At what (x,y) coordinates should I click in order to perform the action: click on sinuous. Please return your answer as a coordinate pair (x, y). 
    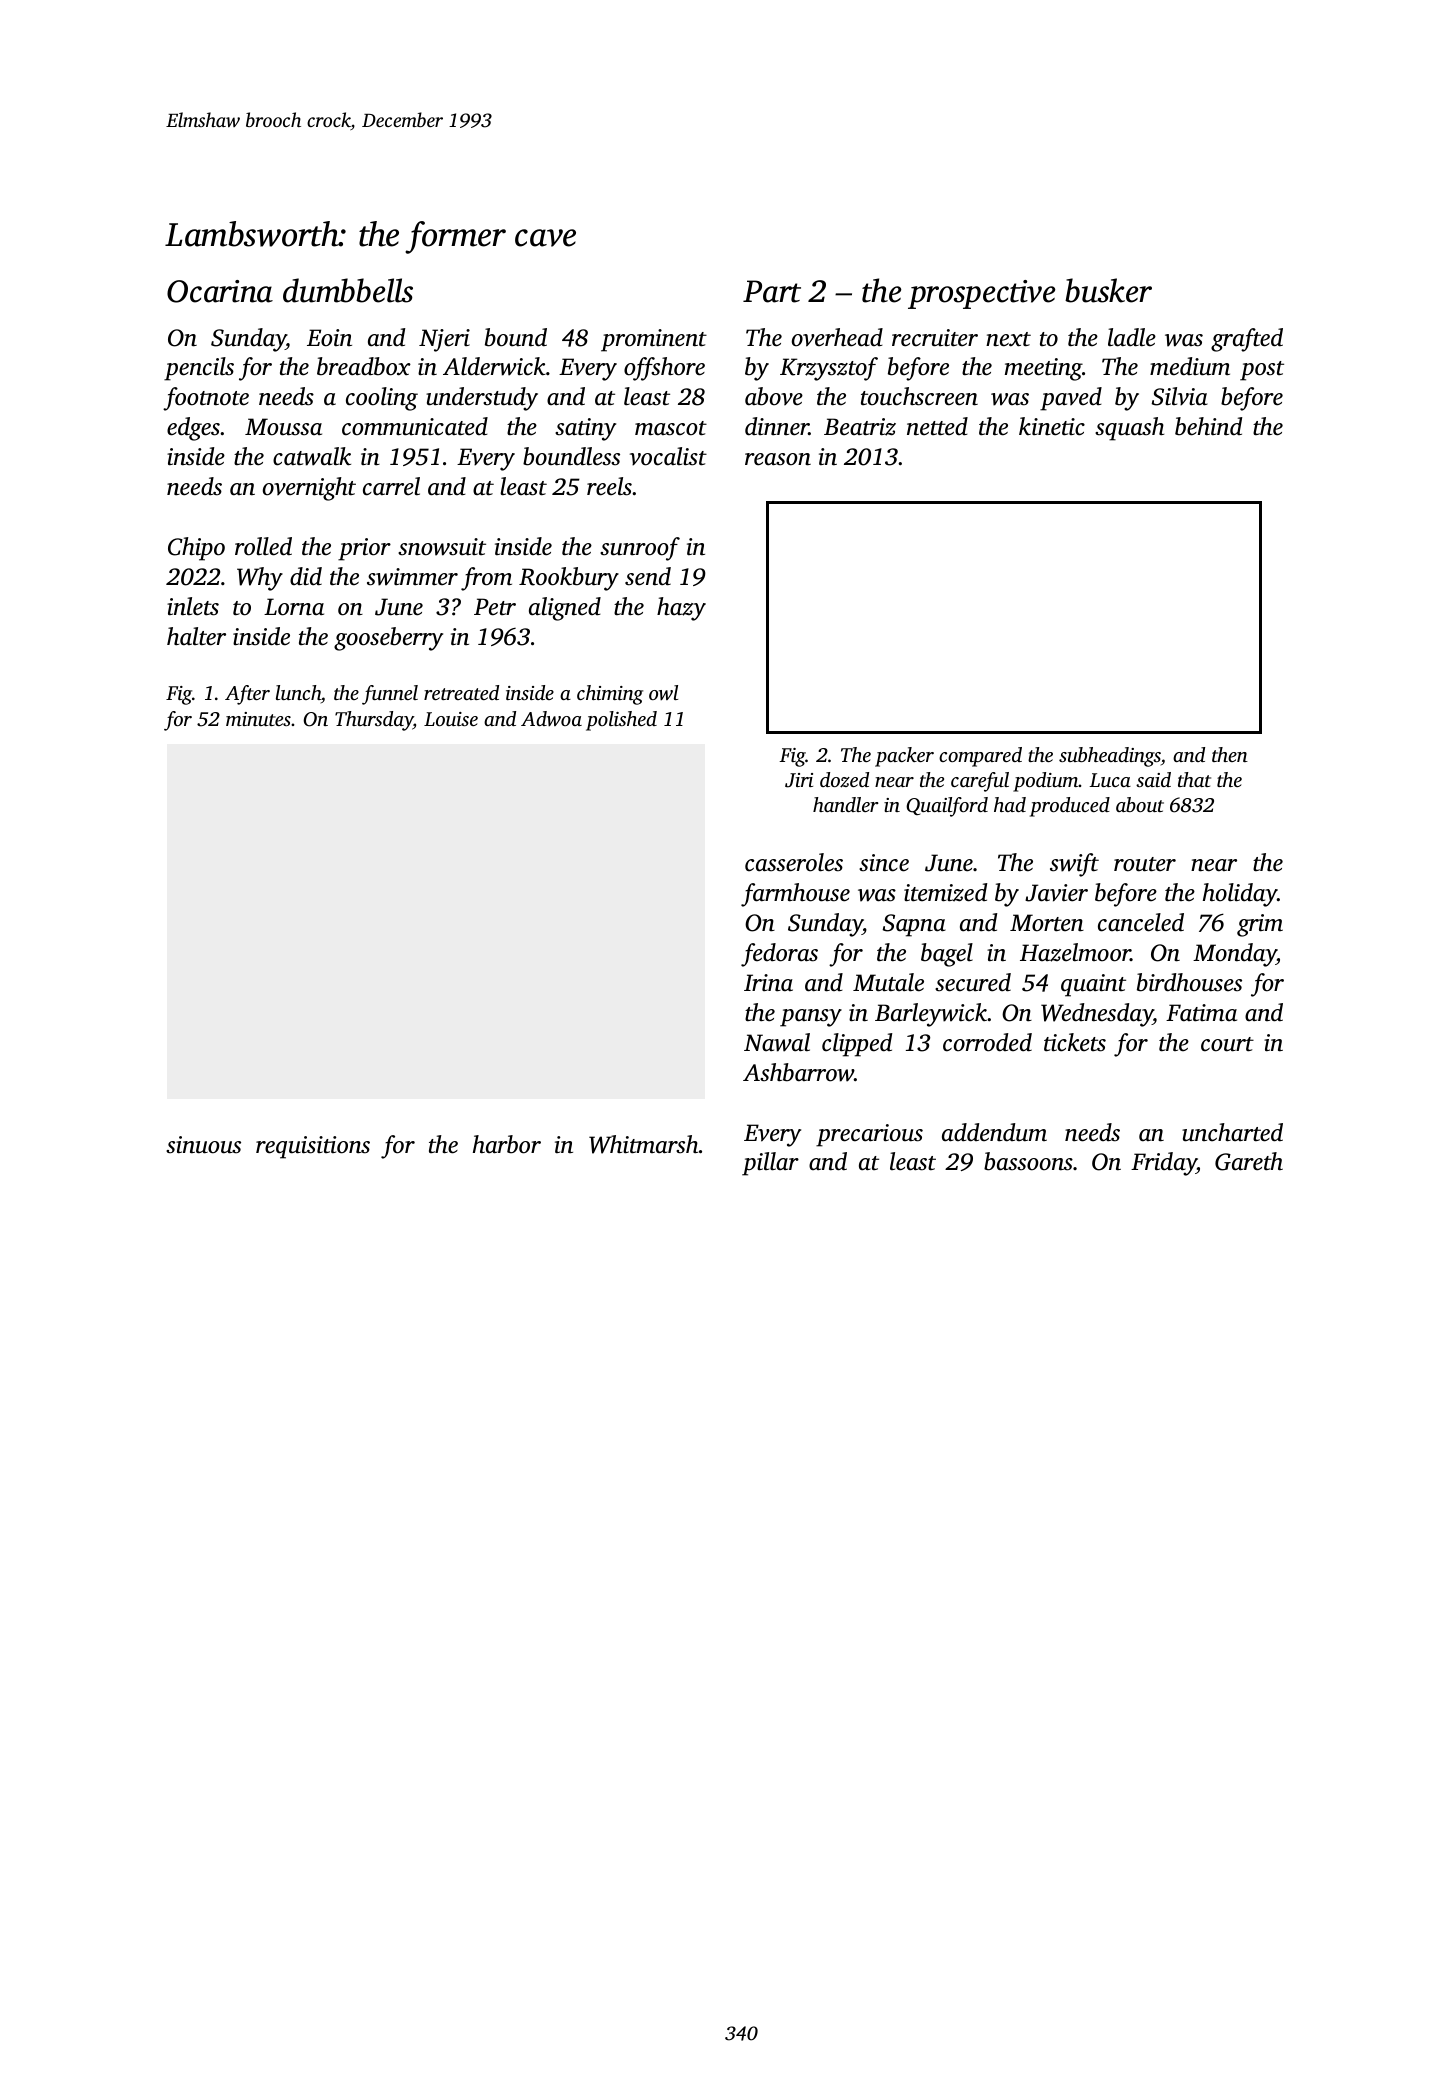
    Looking at the image, I should click on (203, 1145).
